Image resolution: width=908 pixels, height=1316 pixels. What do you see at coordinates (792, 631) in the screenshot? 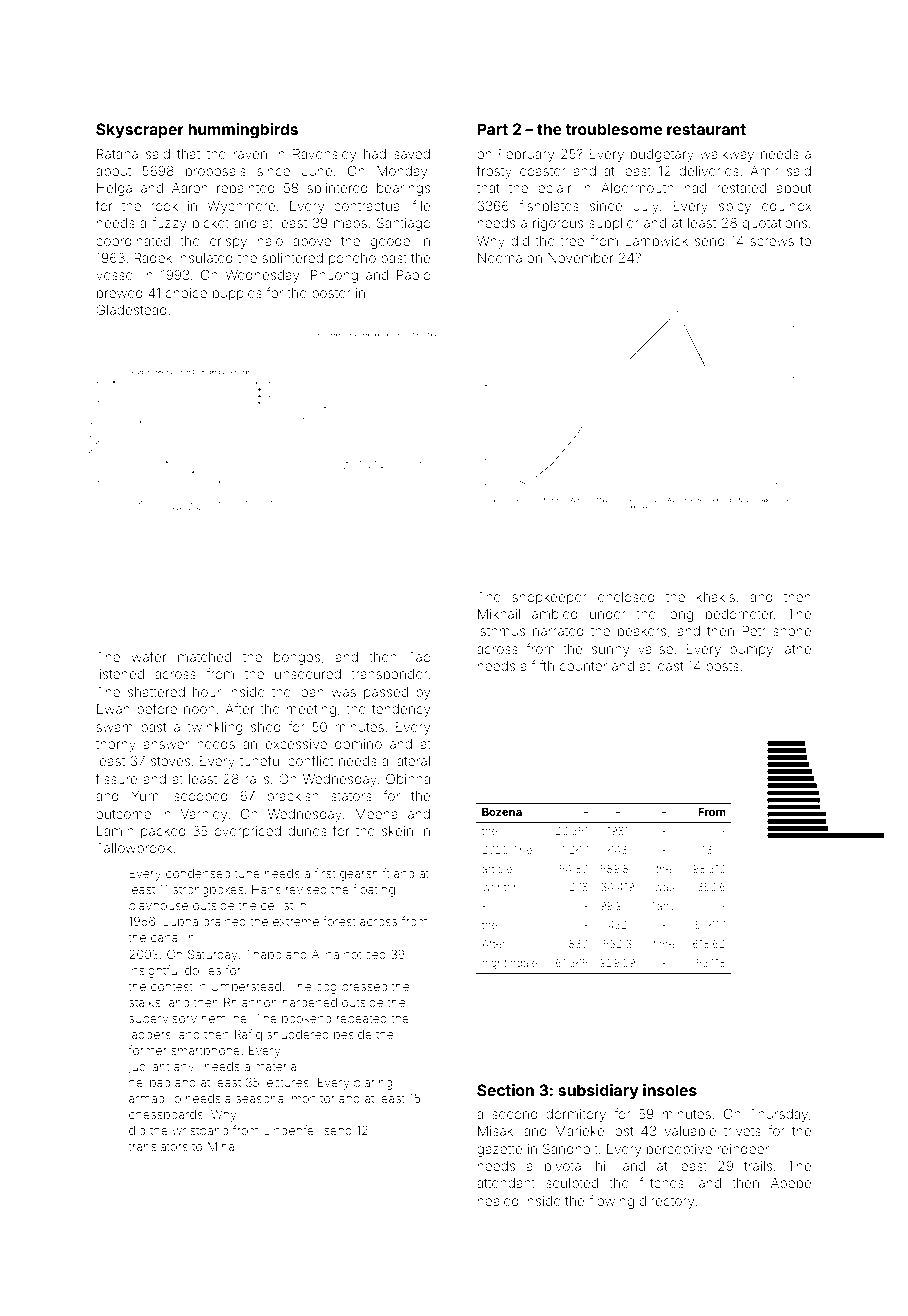
I see `shone` at bounding box center [792, 631].
